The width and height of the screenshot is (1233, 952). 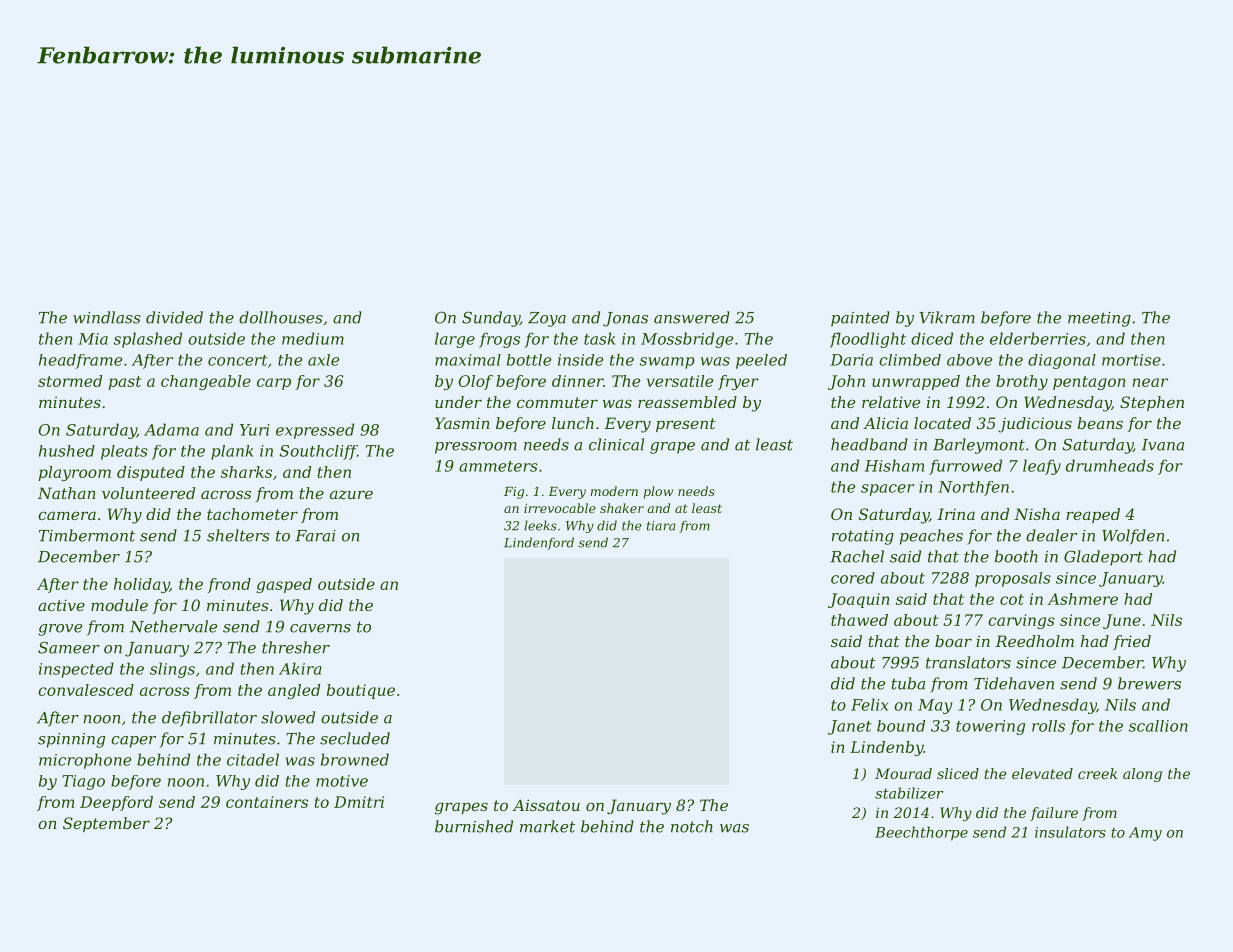 I want to click on scallion, so click(x=1158, y=726).
